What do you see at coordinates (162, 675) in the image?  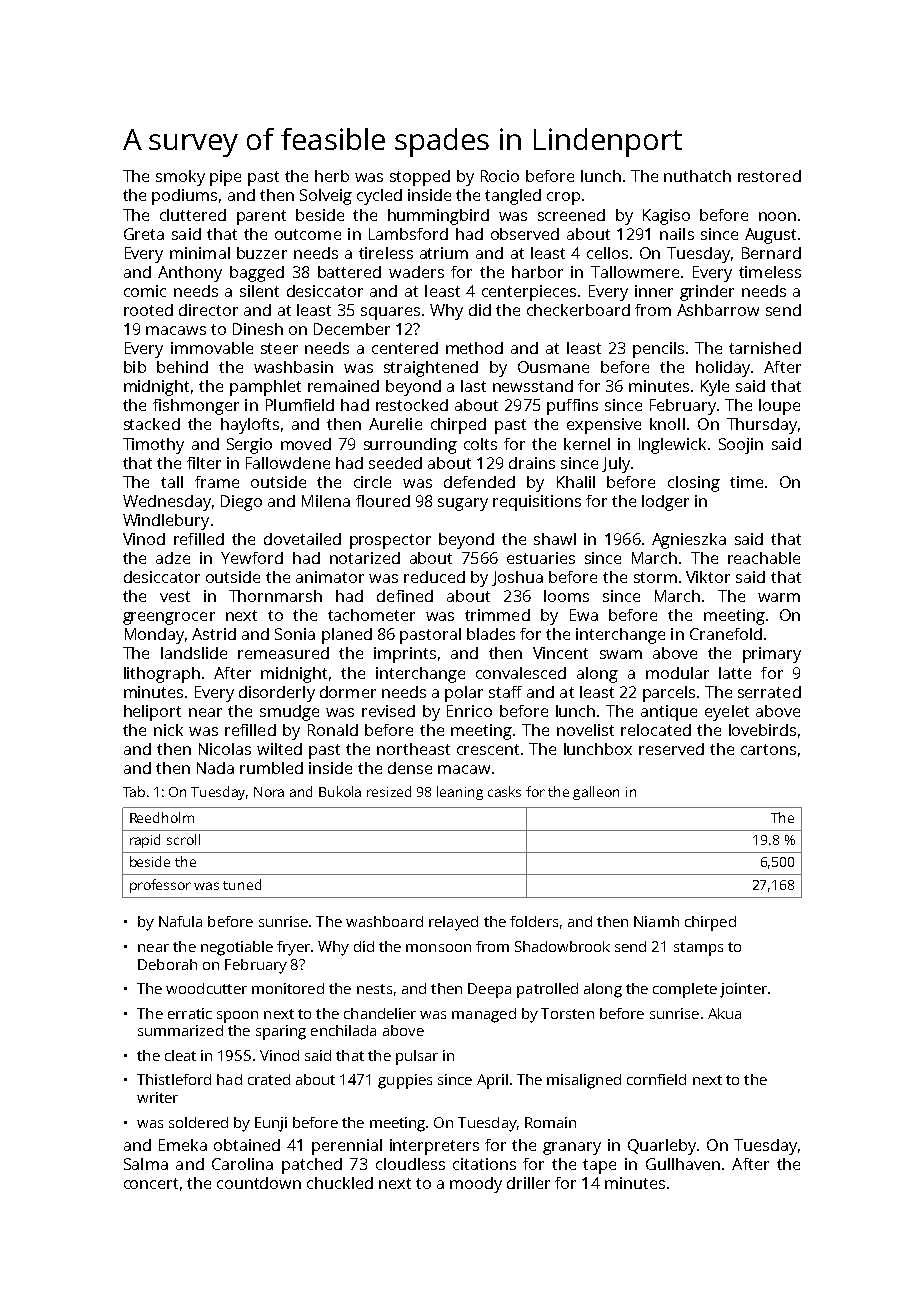 I see `lithograph` at bounding box center [162, 675].
